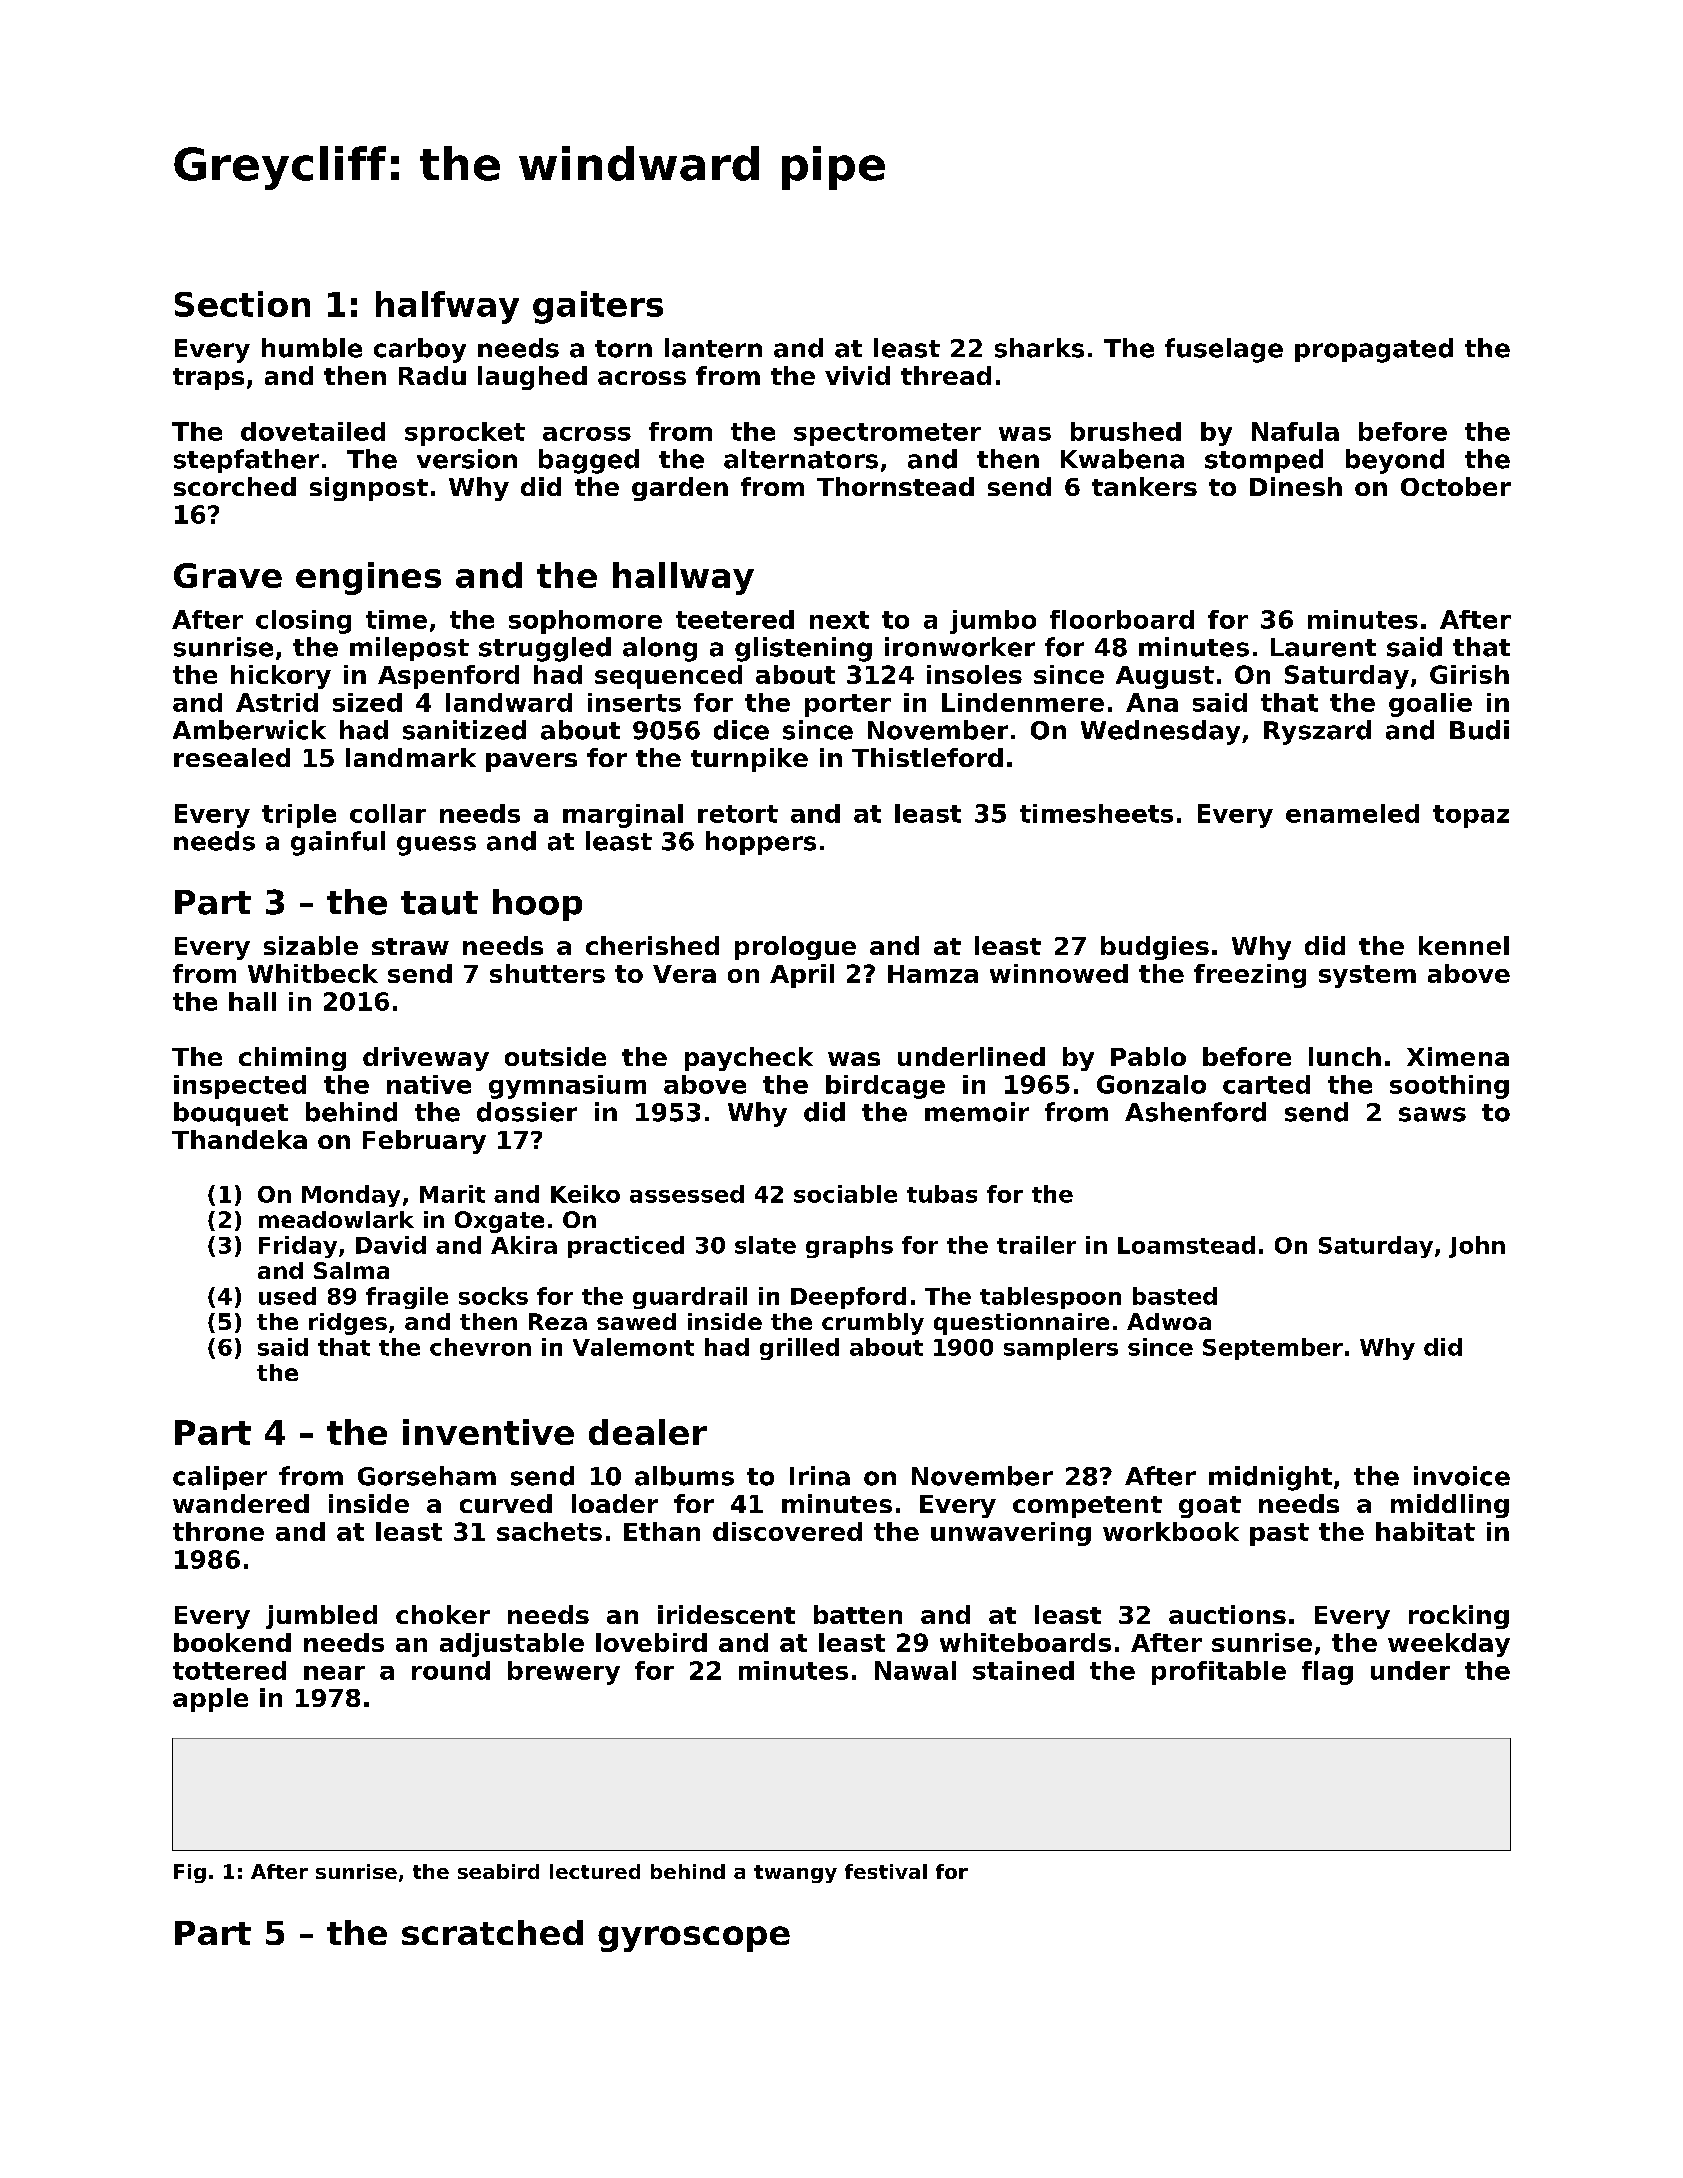 This screenshot has height=2178, width=1683. What do you see at coordinates (368, 578) in the screenshot?
I see `engines` at bounding box center [368, 578].
